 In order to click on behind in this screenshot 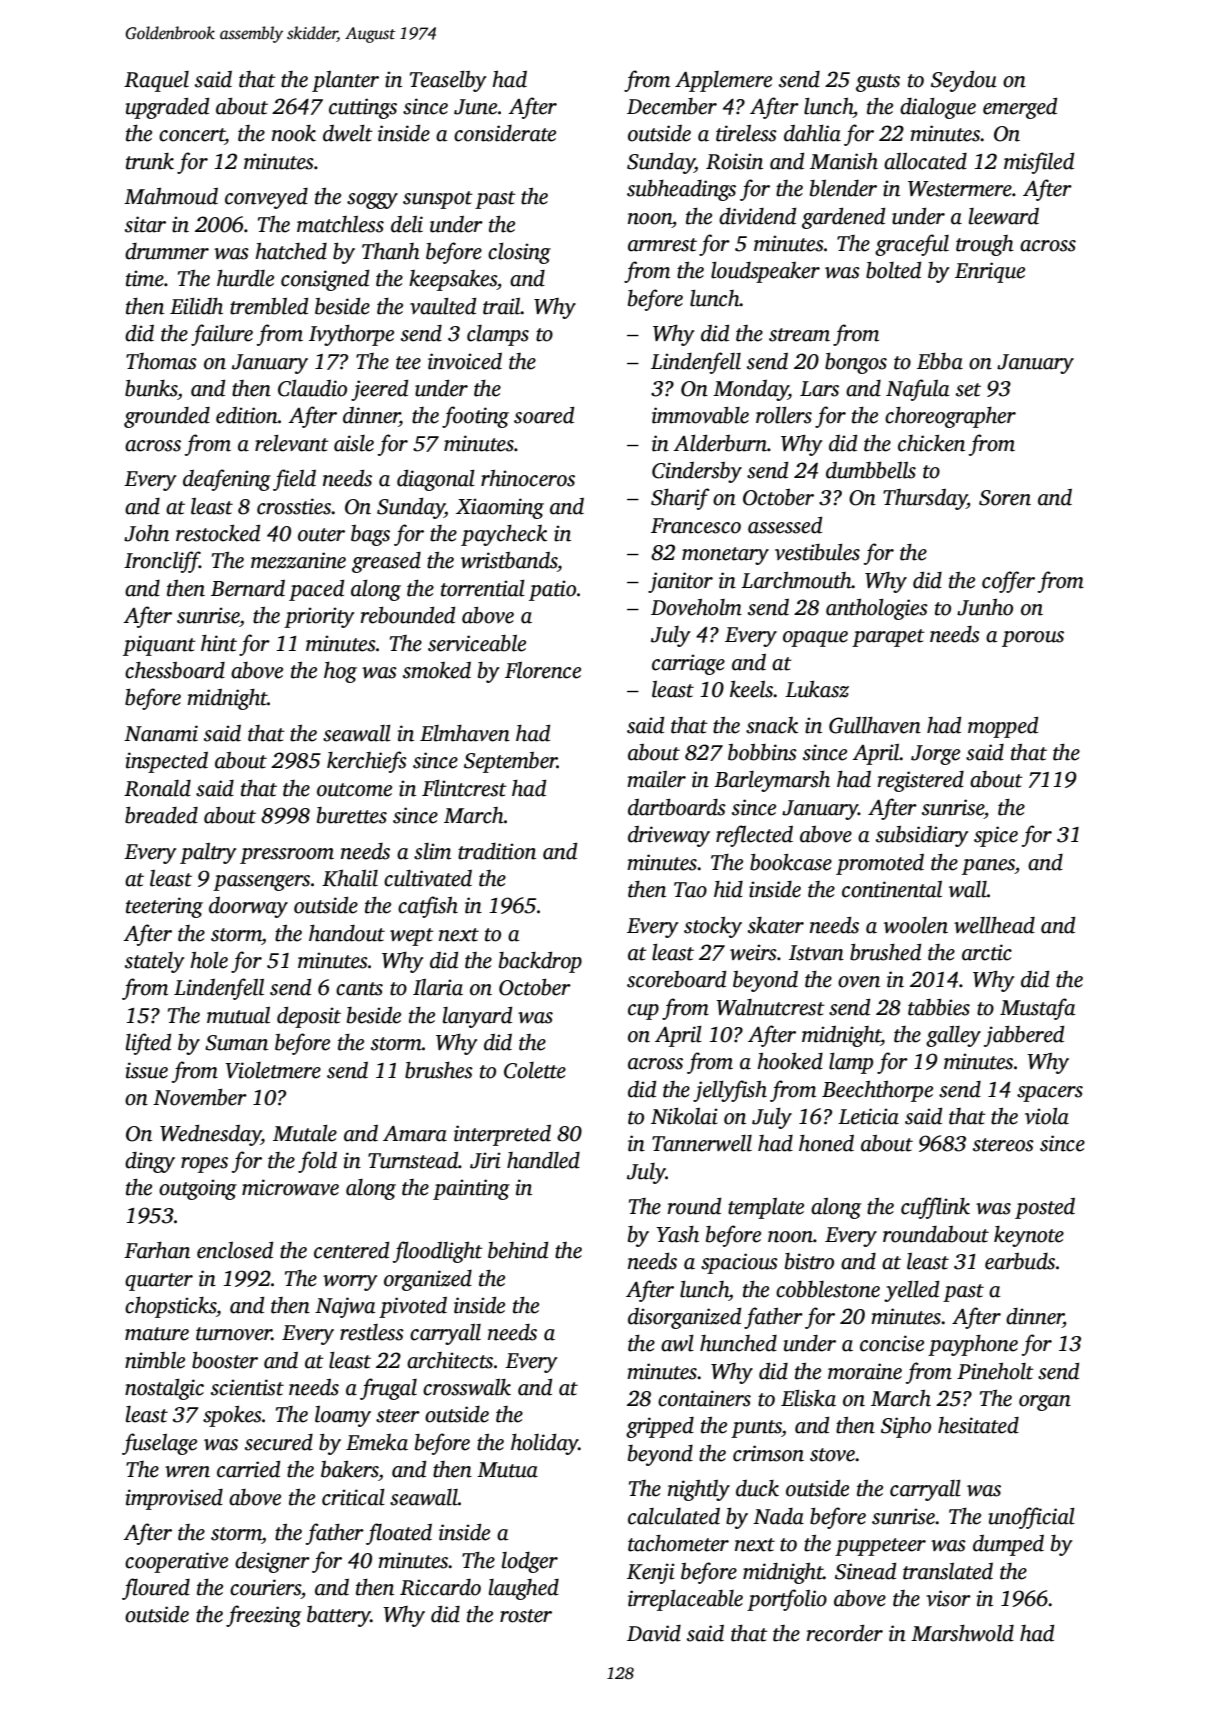, I will do `click(518, 1250)`.
